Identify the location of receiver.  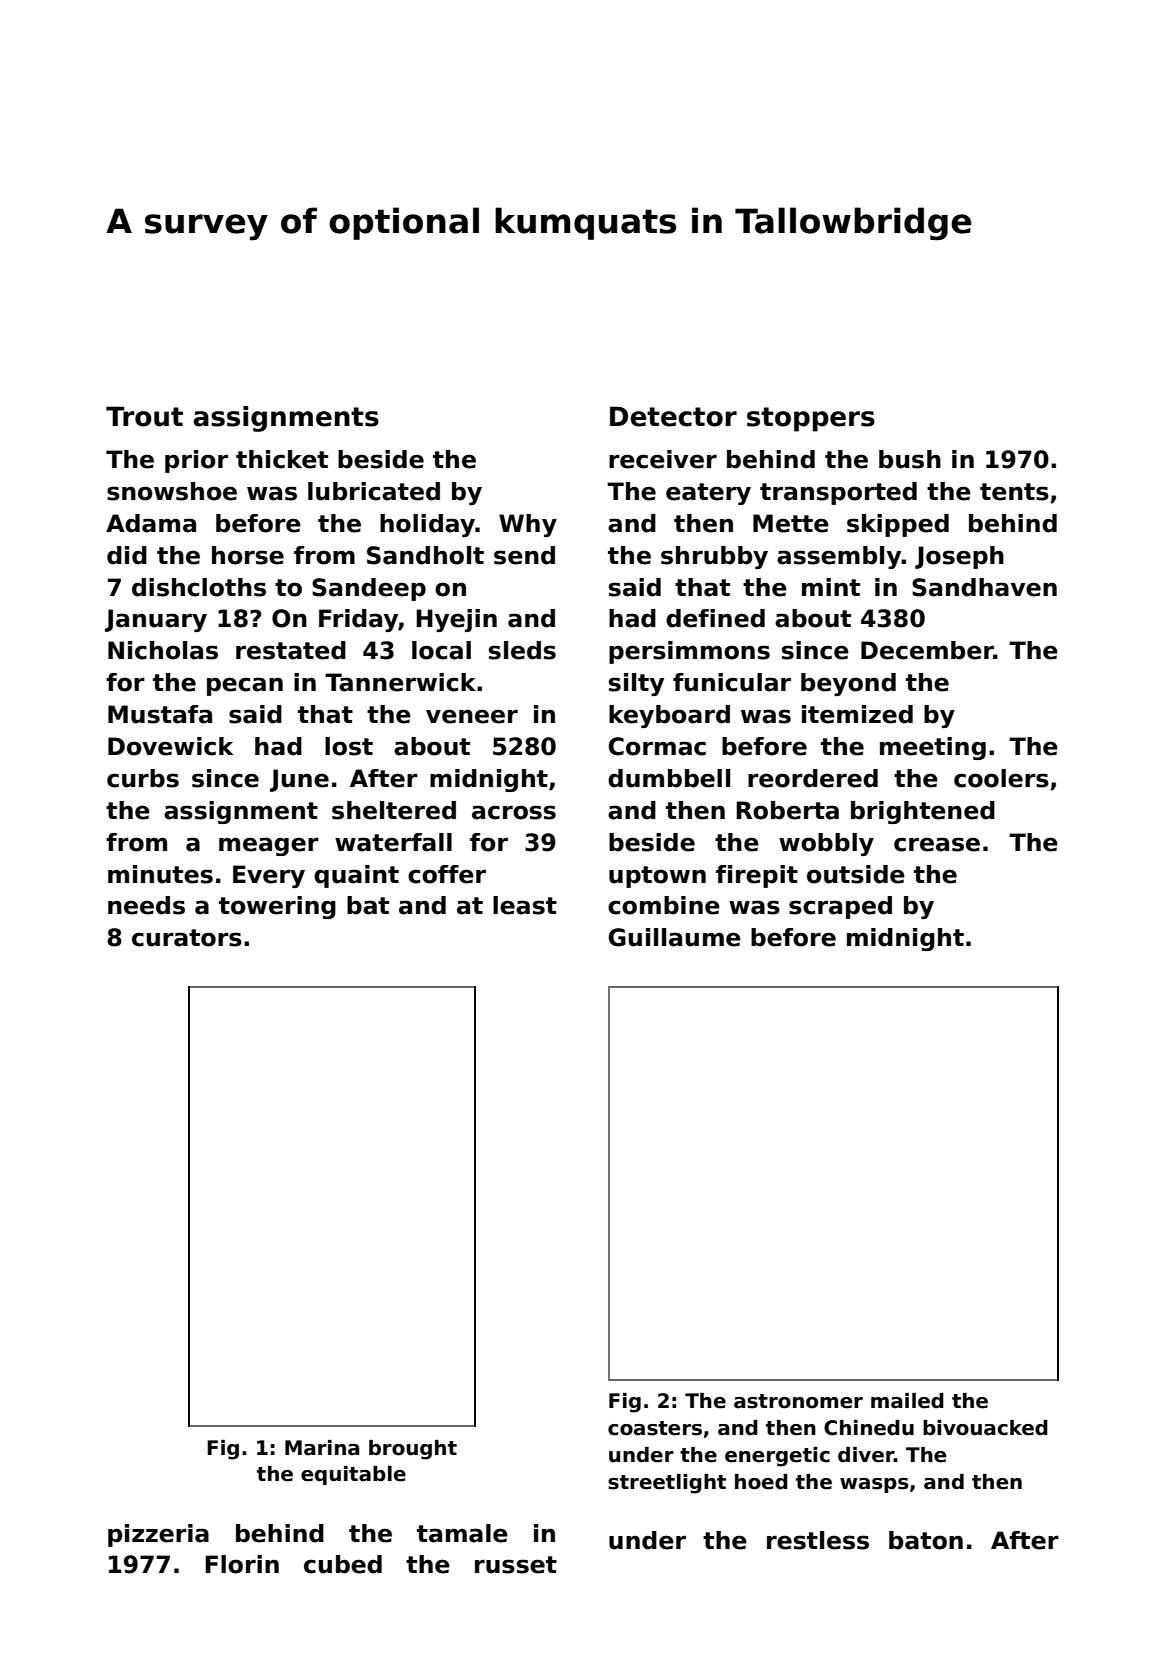
(663, 459).
